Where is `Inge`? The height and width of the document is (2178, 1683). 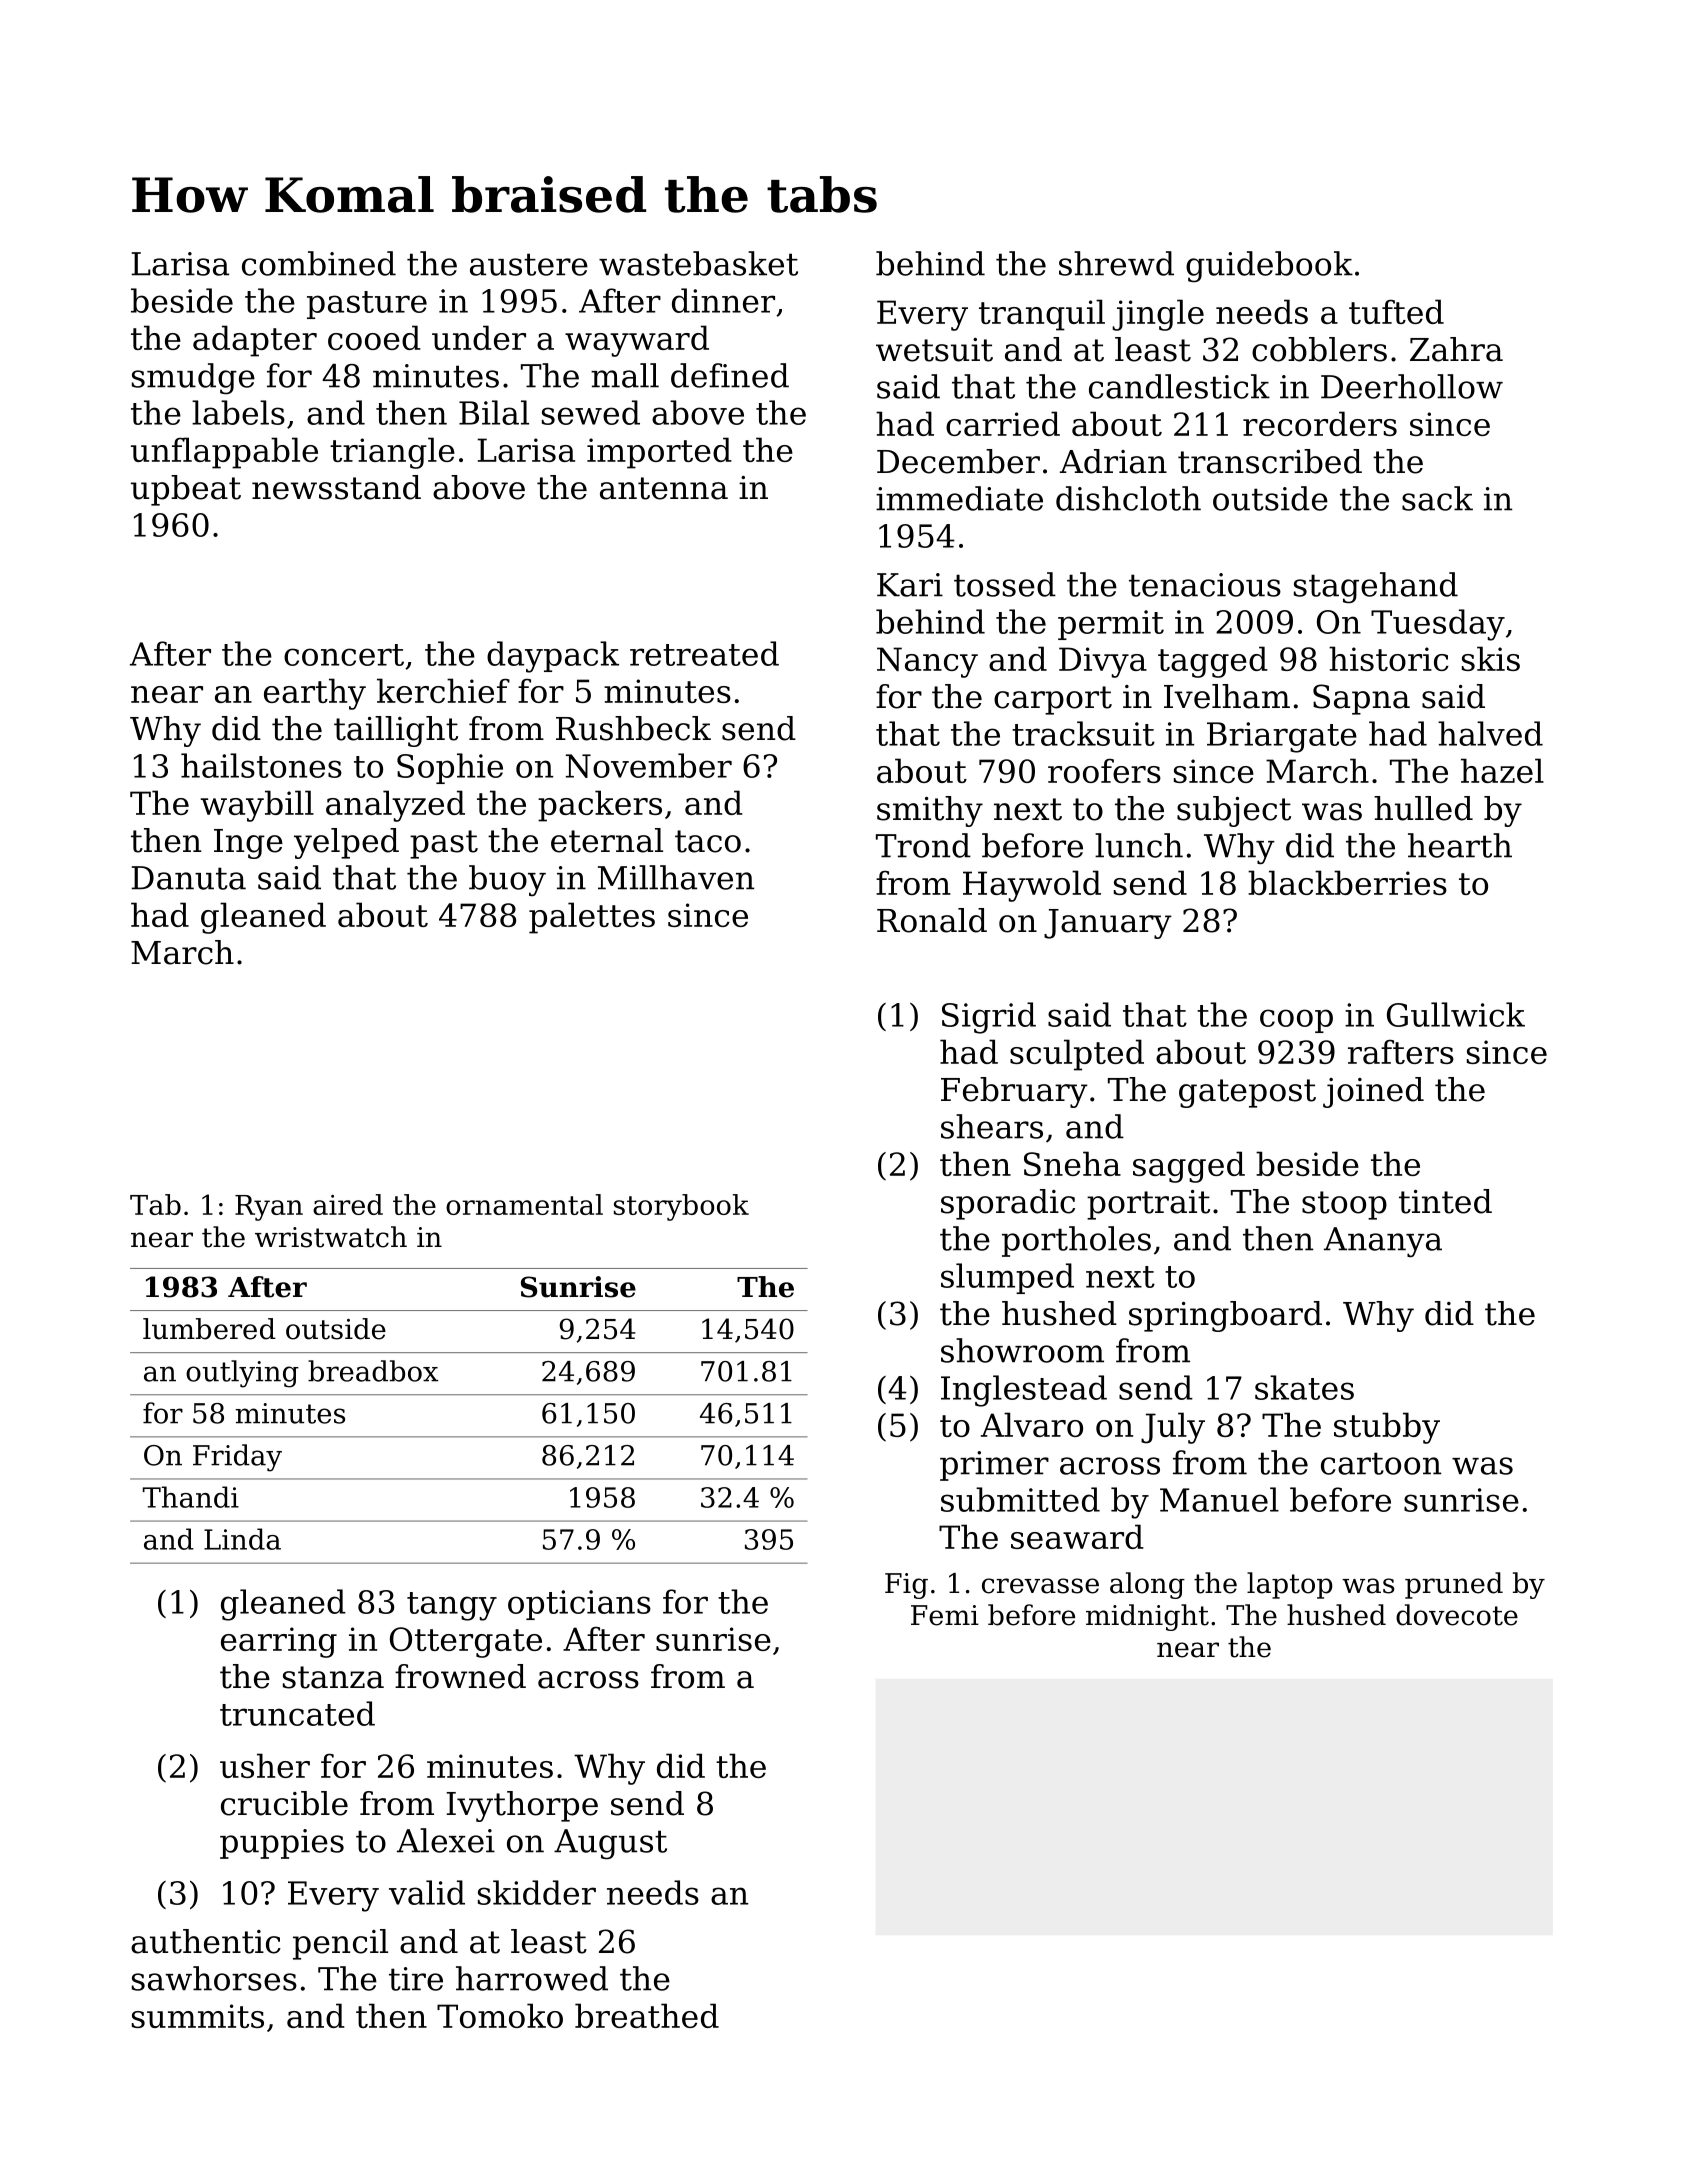
Inge is located at coordinates (248, 844).
